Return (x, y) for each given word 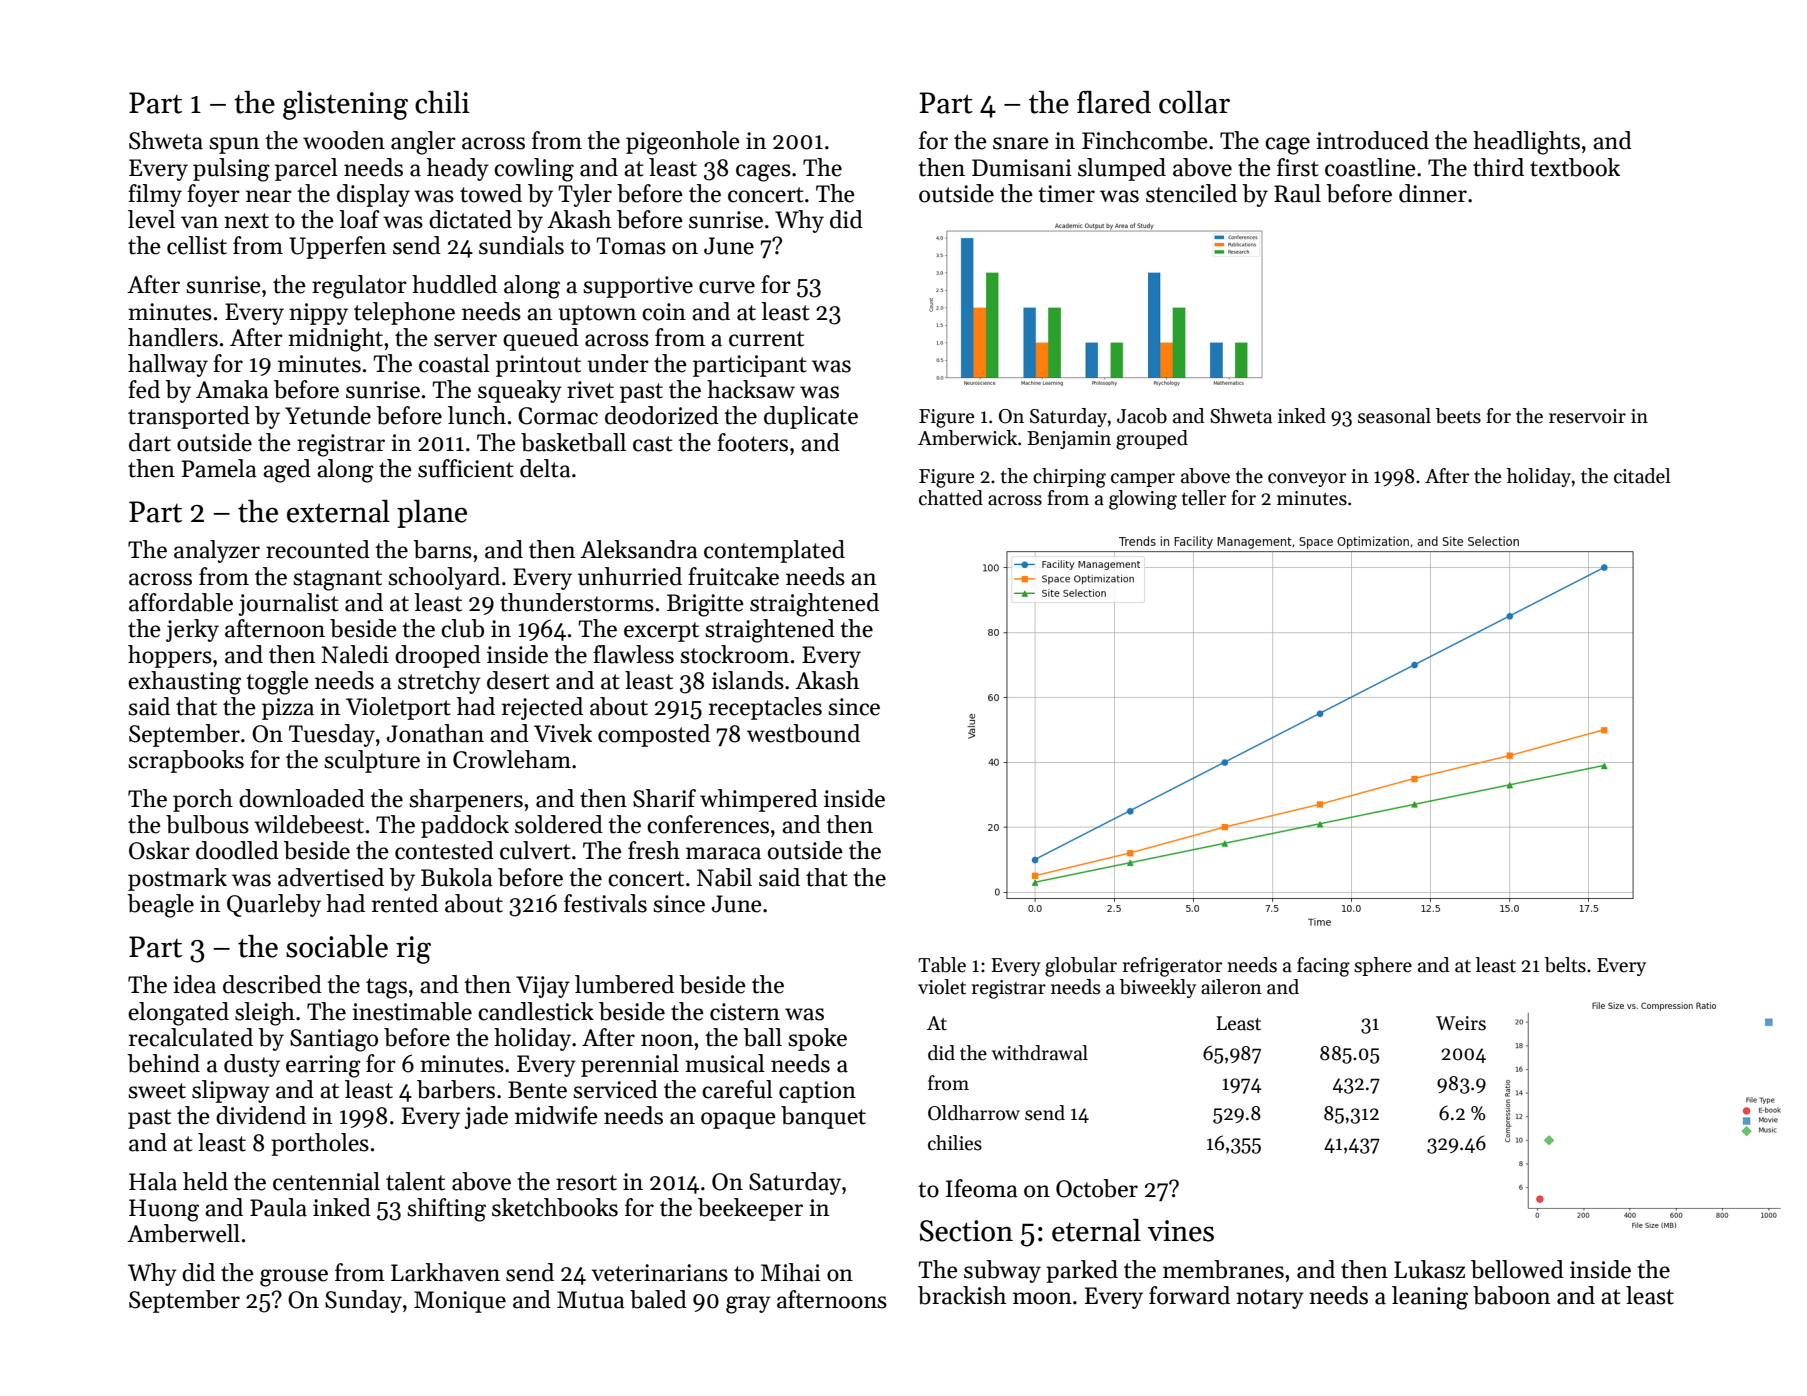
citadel (1642, 476)
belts (1565, 965)
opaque (738, 1120)
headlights (1526, 143)
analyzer (217, 551)
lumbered (624, 984)
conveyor (1307, 480)
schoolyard (444, 578)
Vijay (543, 987)
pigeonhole (683, 143)
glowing (1143, 500)
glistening (345, 105)
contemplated (774, 551)
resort (586, 1183)
